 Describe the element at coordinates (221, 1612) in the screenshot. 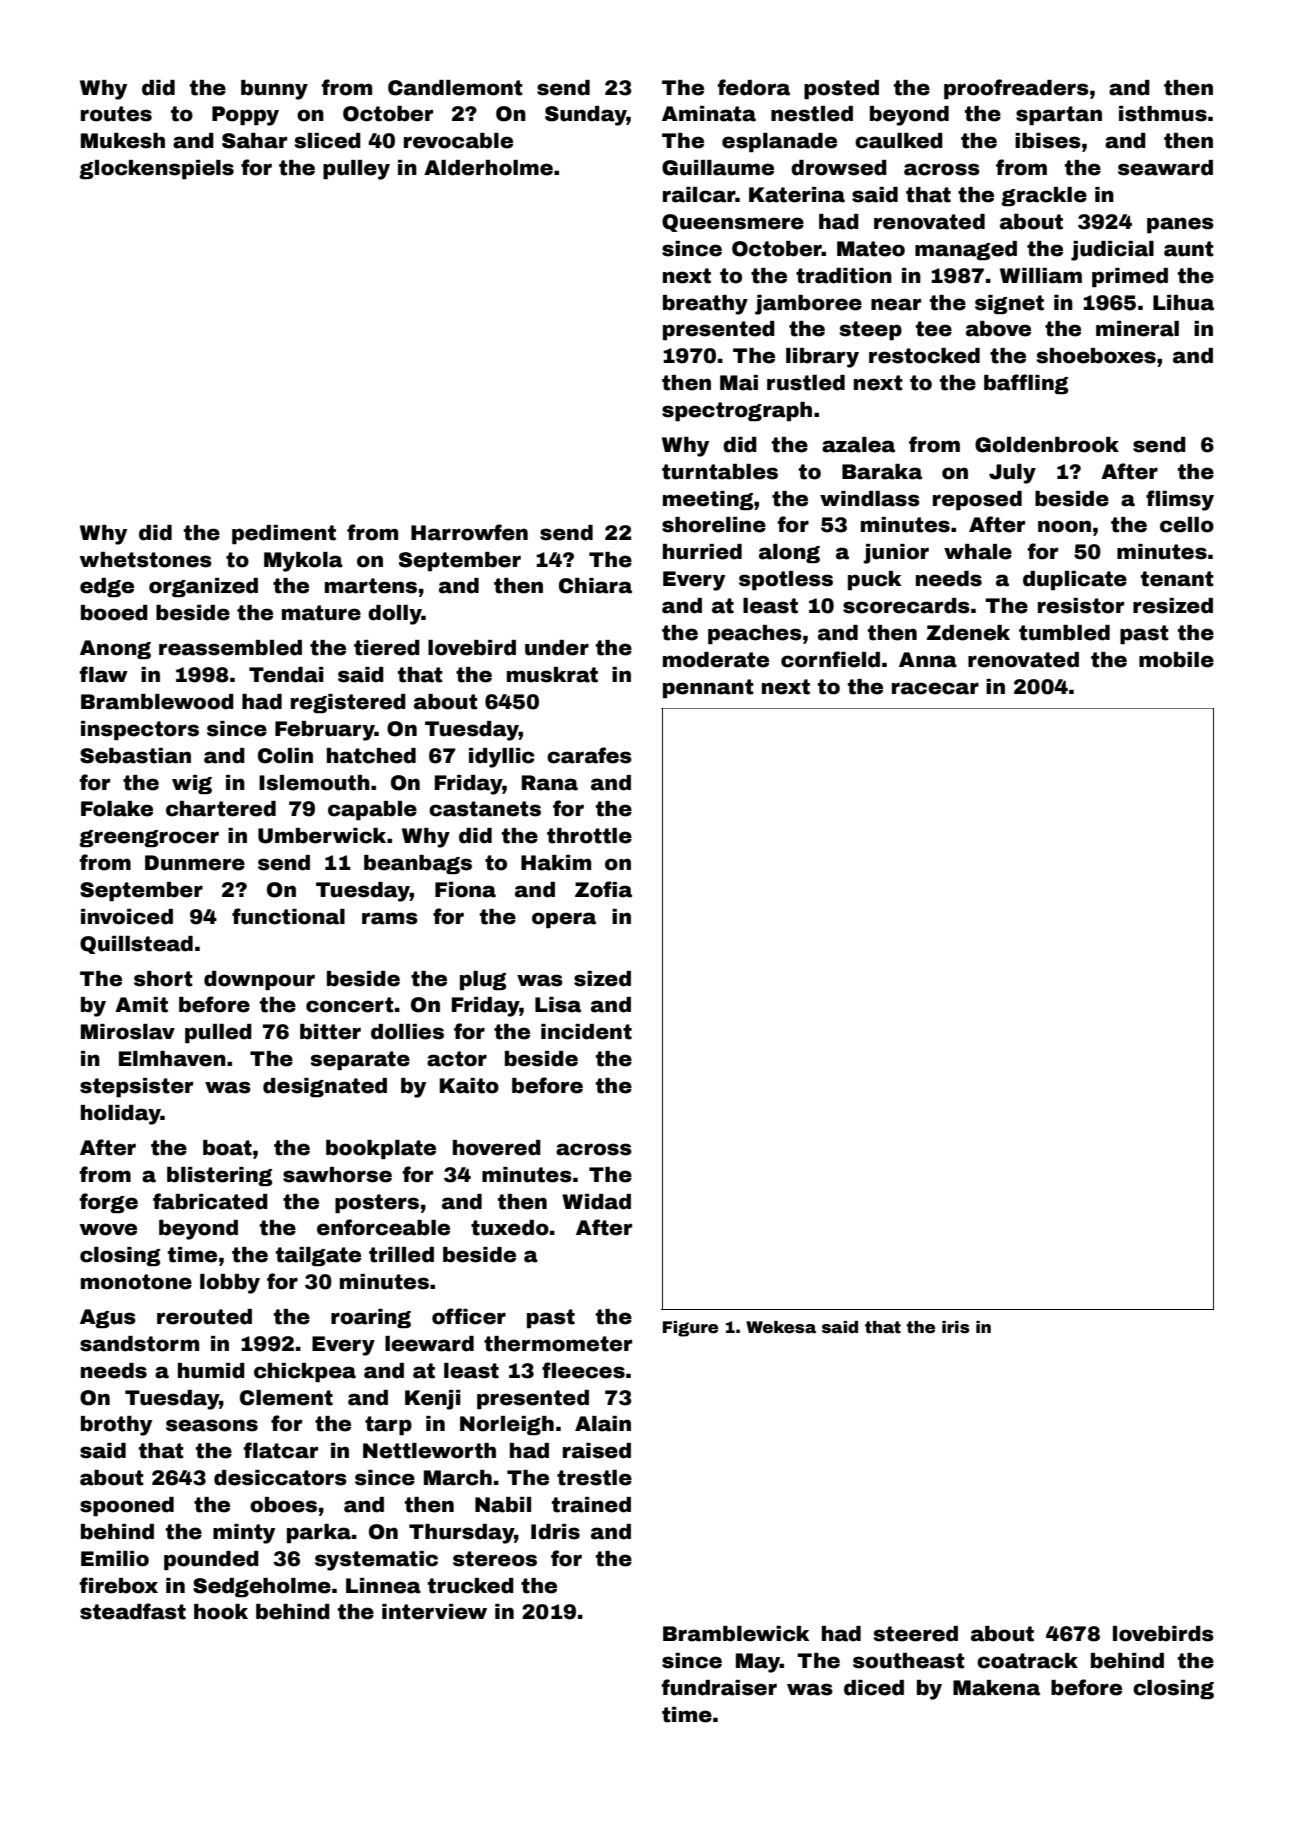

I see `hook` at that location.
